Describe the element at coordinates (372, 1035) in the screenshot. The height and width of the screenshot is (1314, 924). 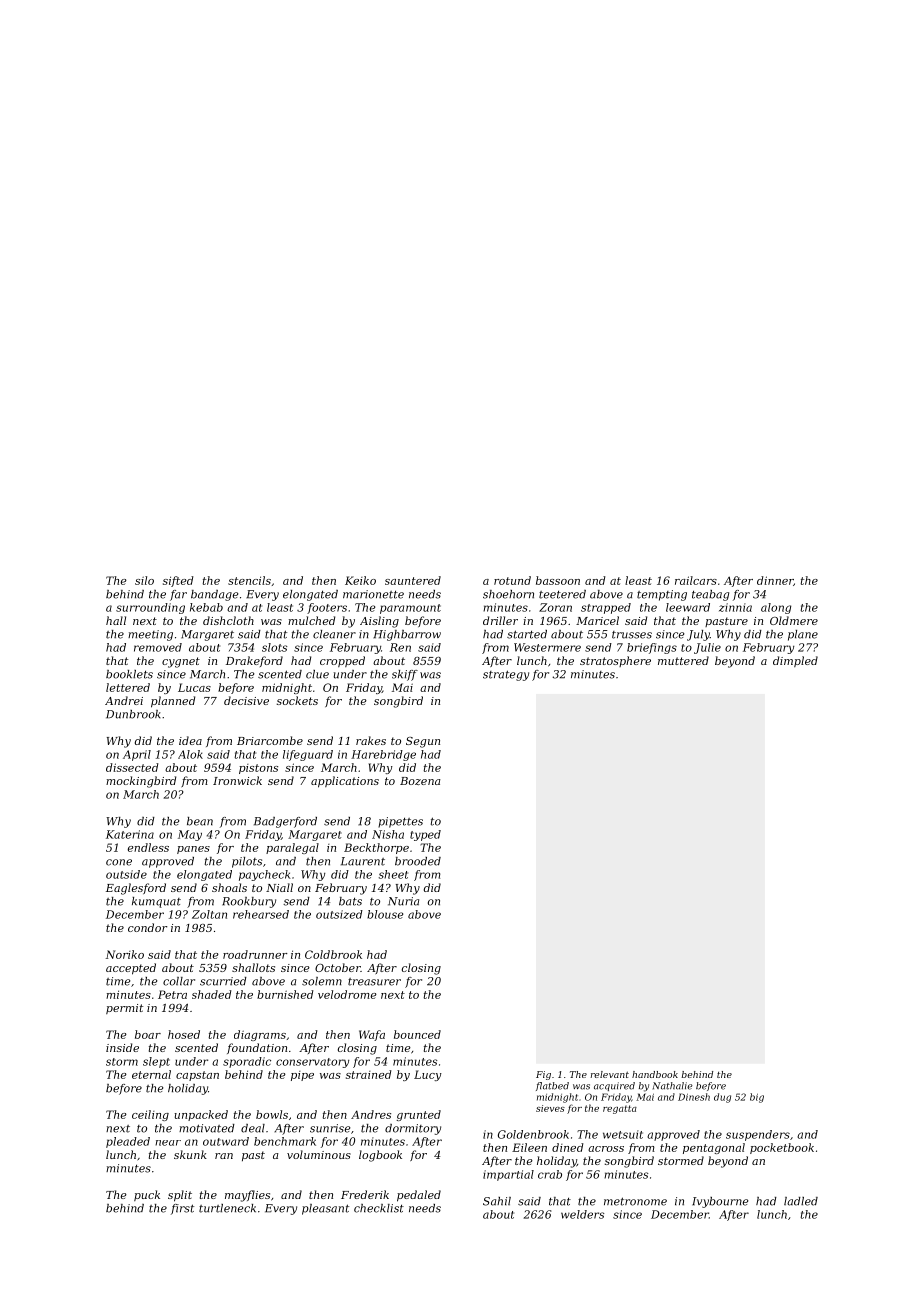
I see `Wafa` at that location.
